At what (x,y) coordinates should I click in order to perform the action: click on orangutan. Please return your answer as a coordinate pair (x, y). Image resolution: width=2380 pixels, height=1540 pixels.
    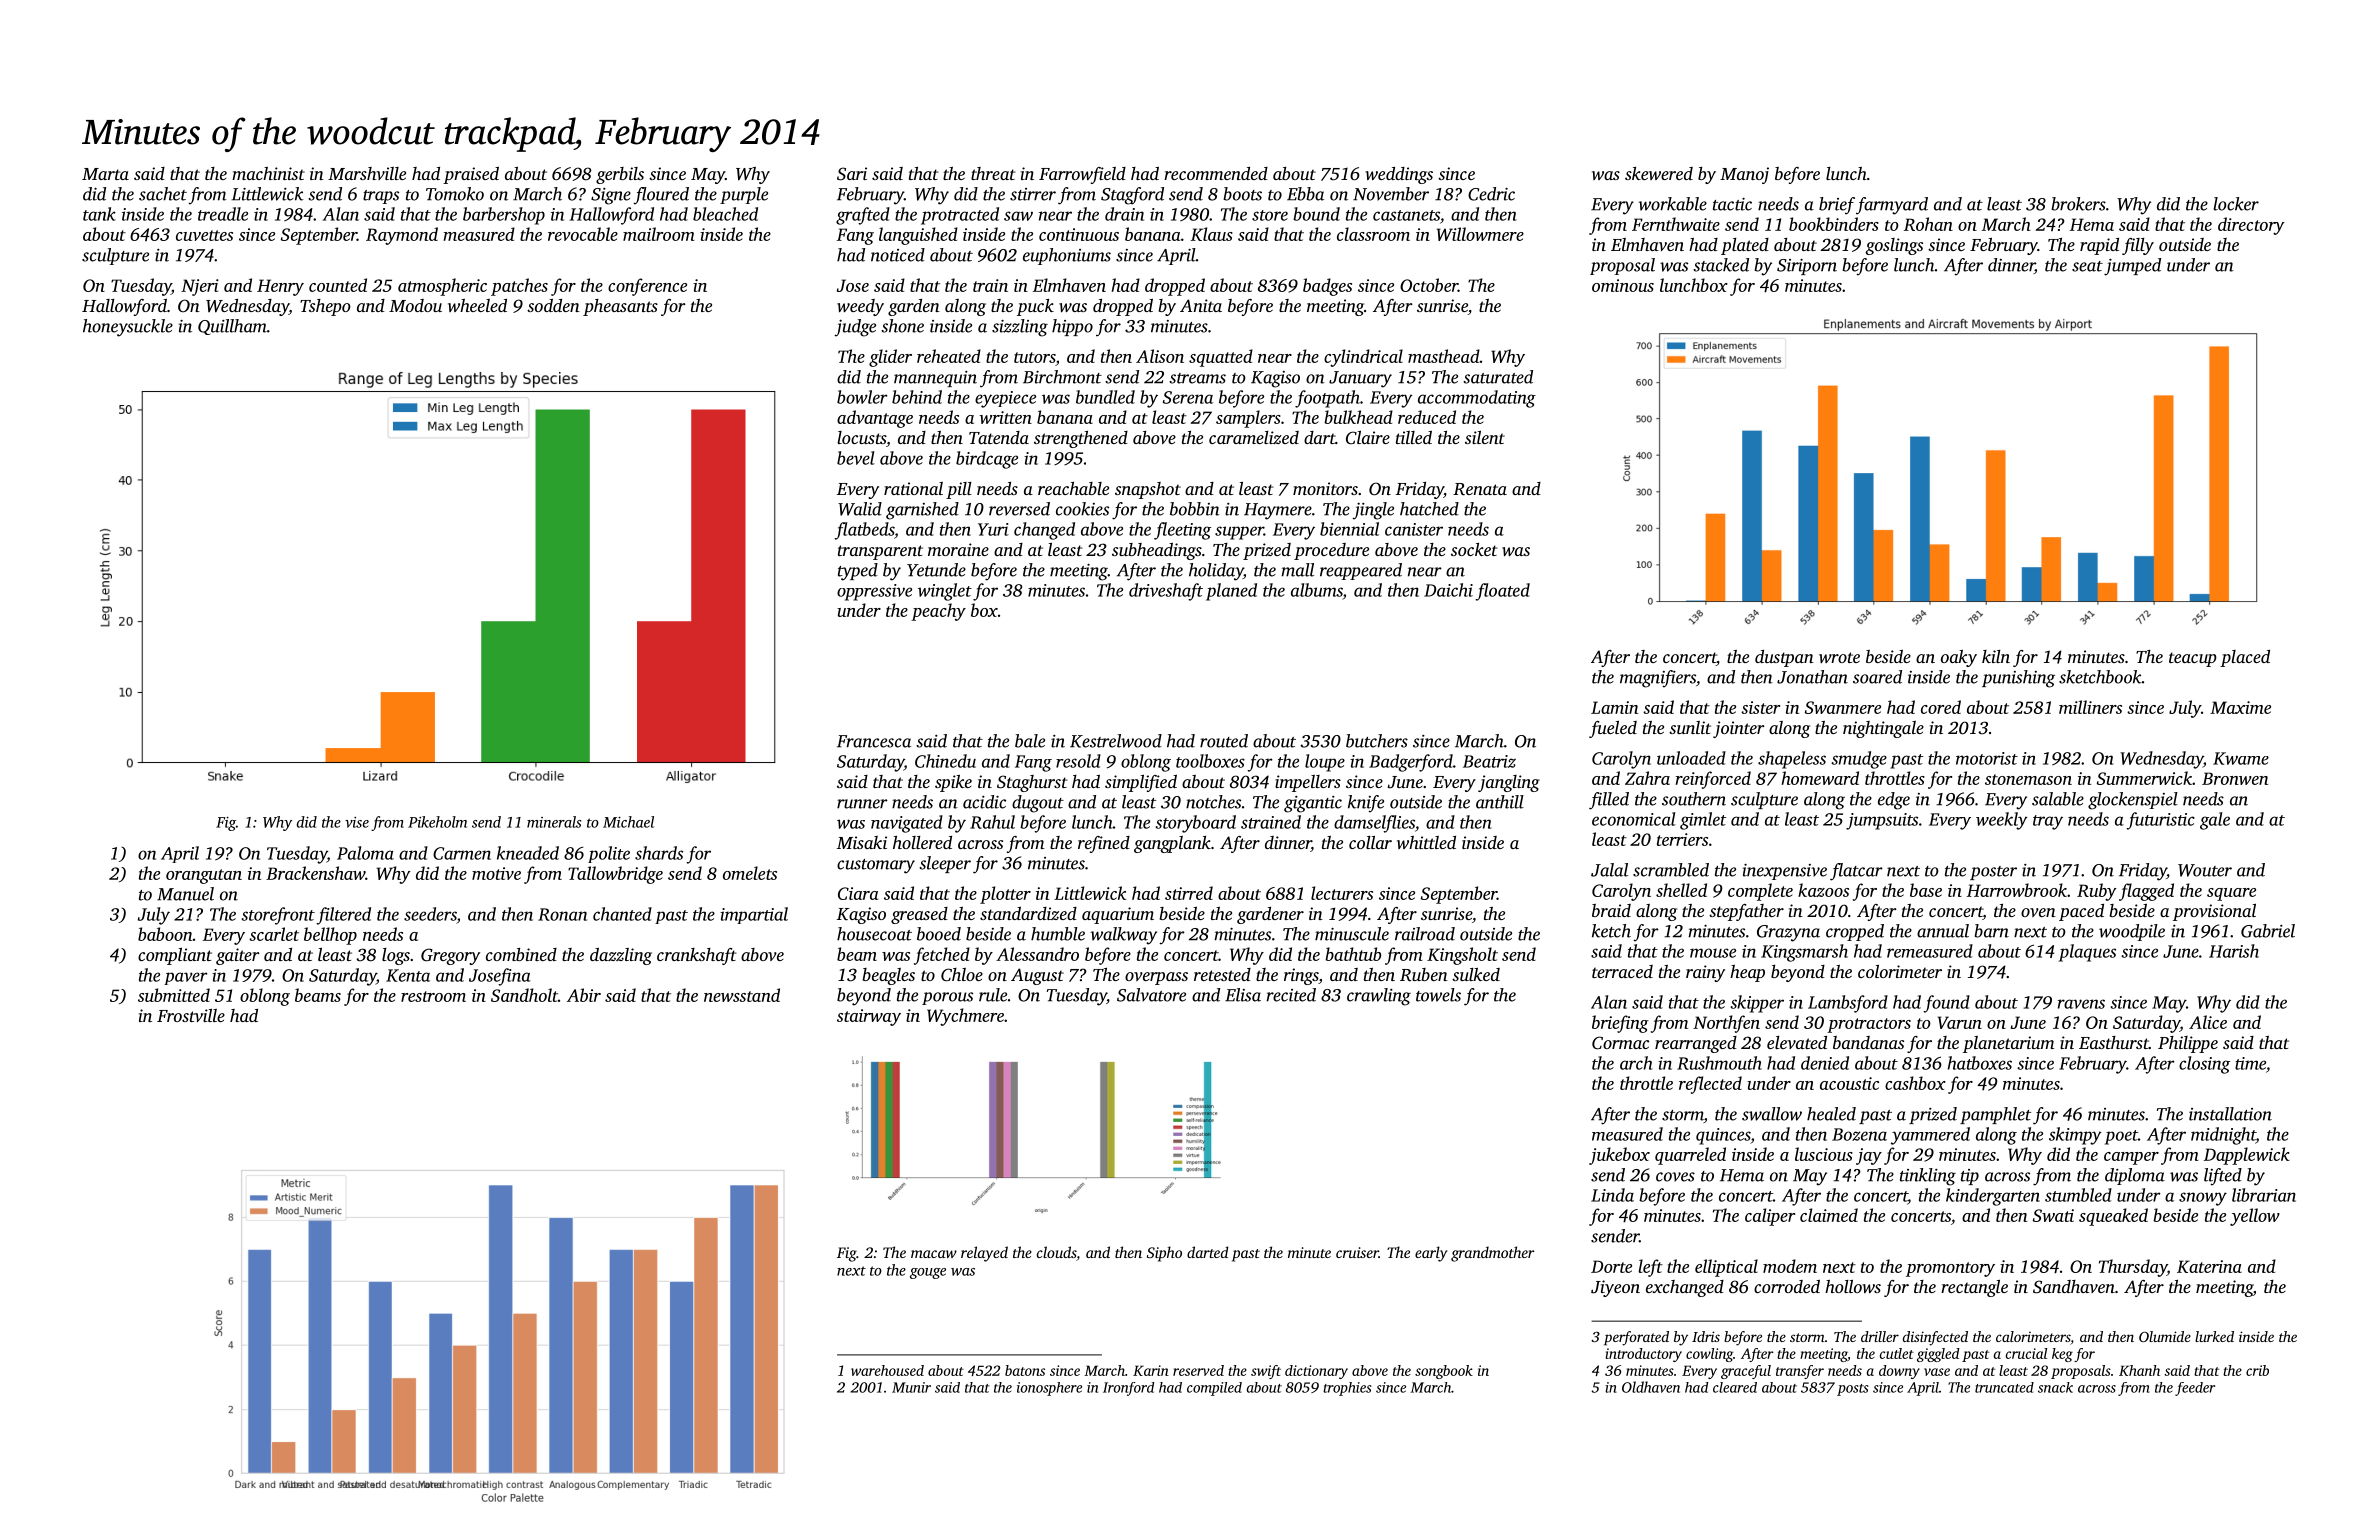
    Looking at the image, I should click on (204, 876).
